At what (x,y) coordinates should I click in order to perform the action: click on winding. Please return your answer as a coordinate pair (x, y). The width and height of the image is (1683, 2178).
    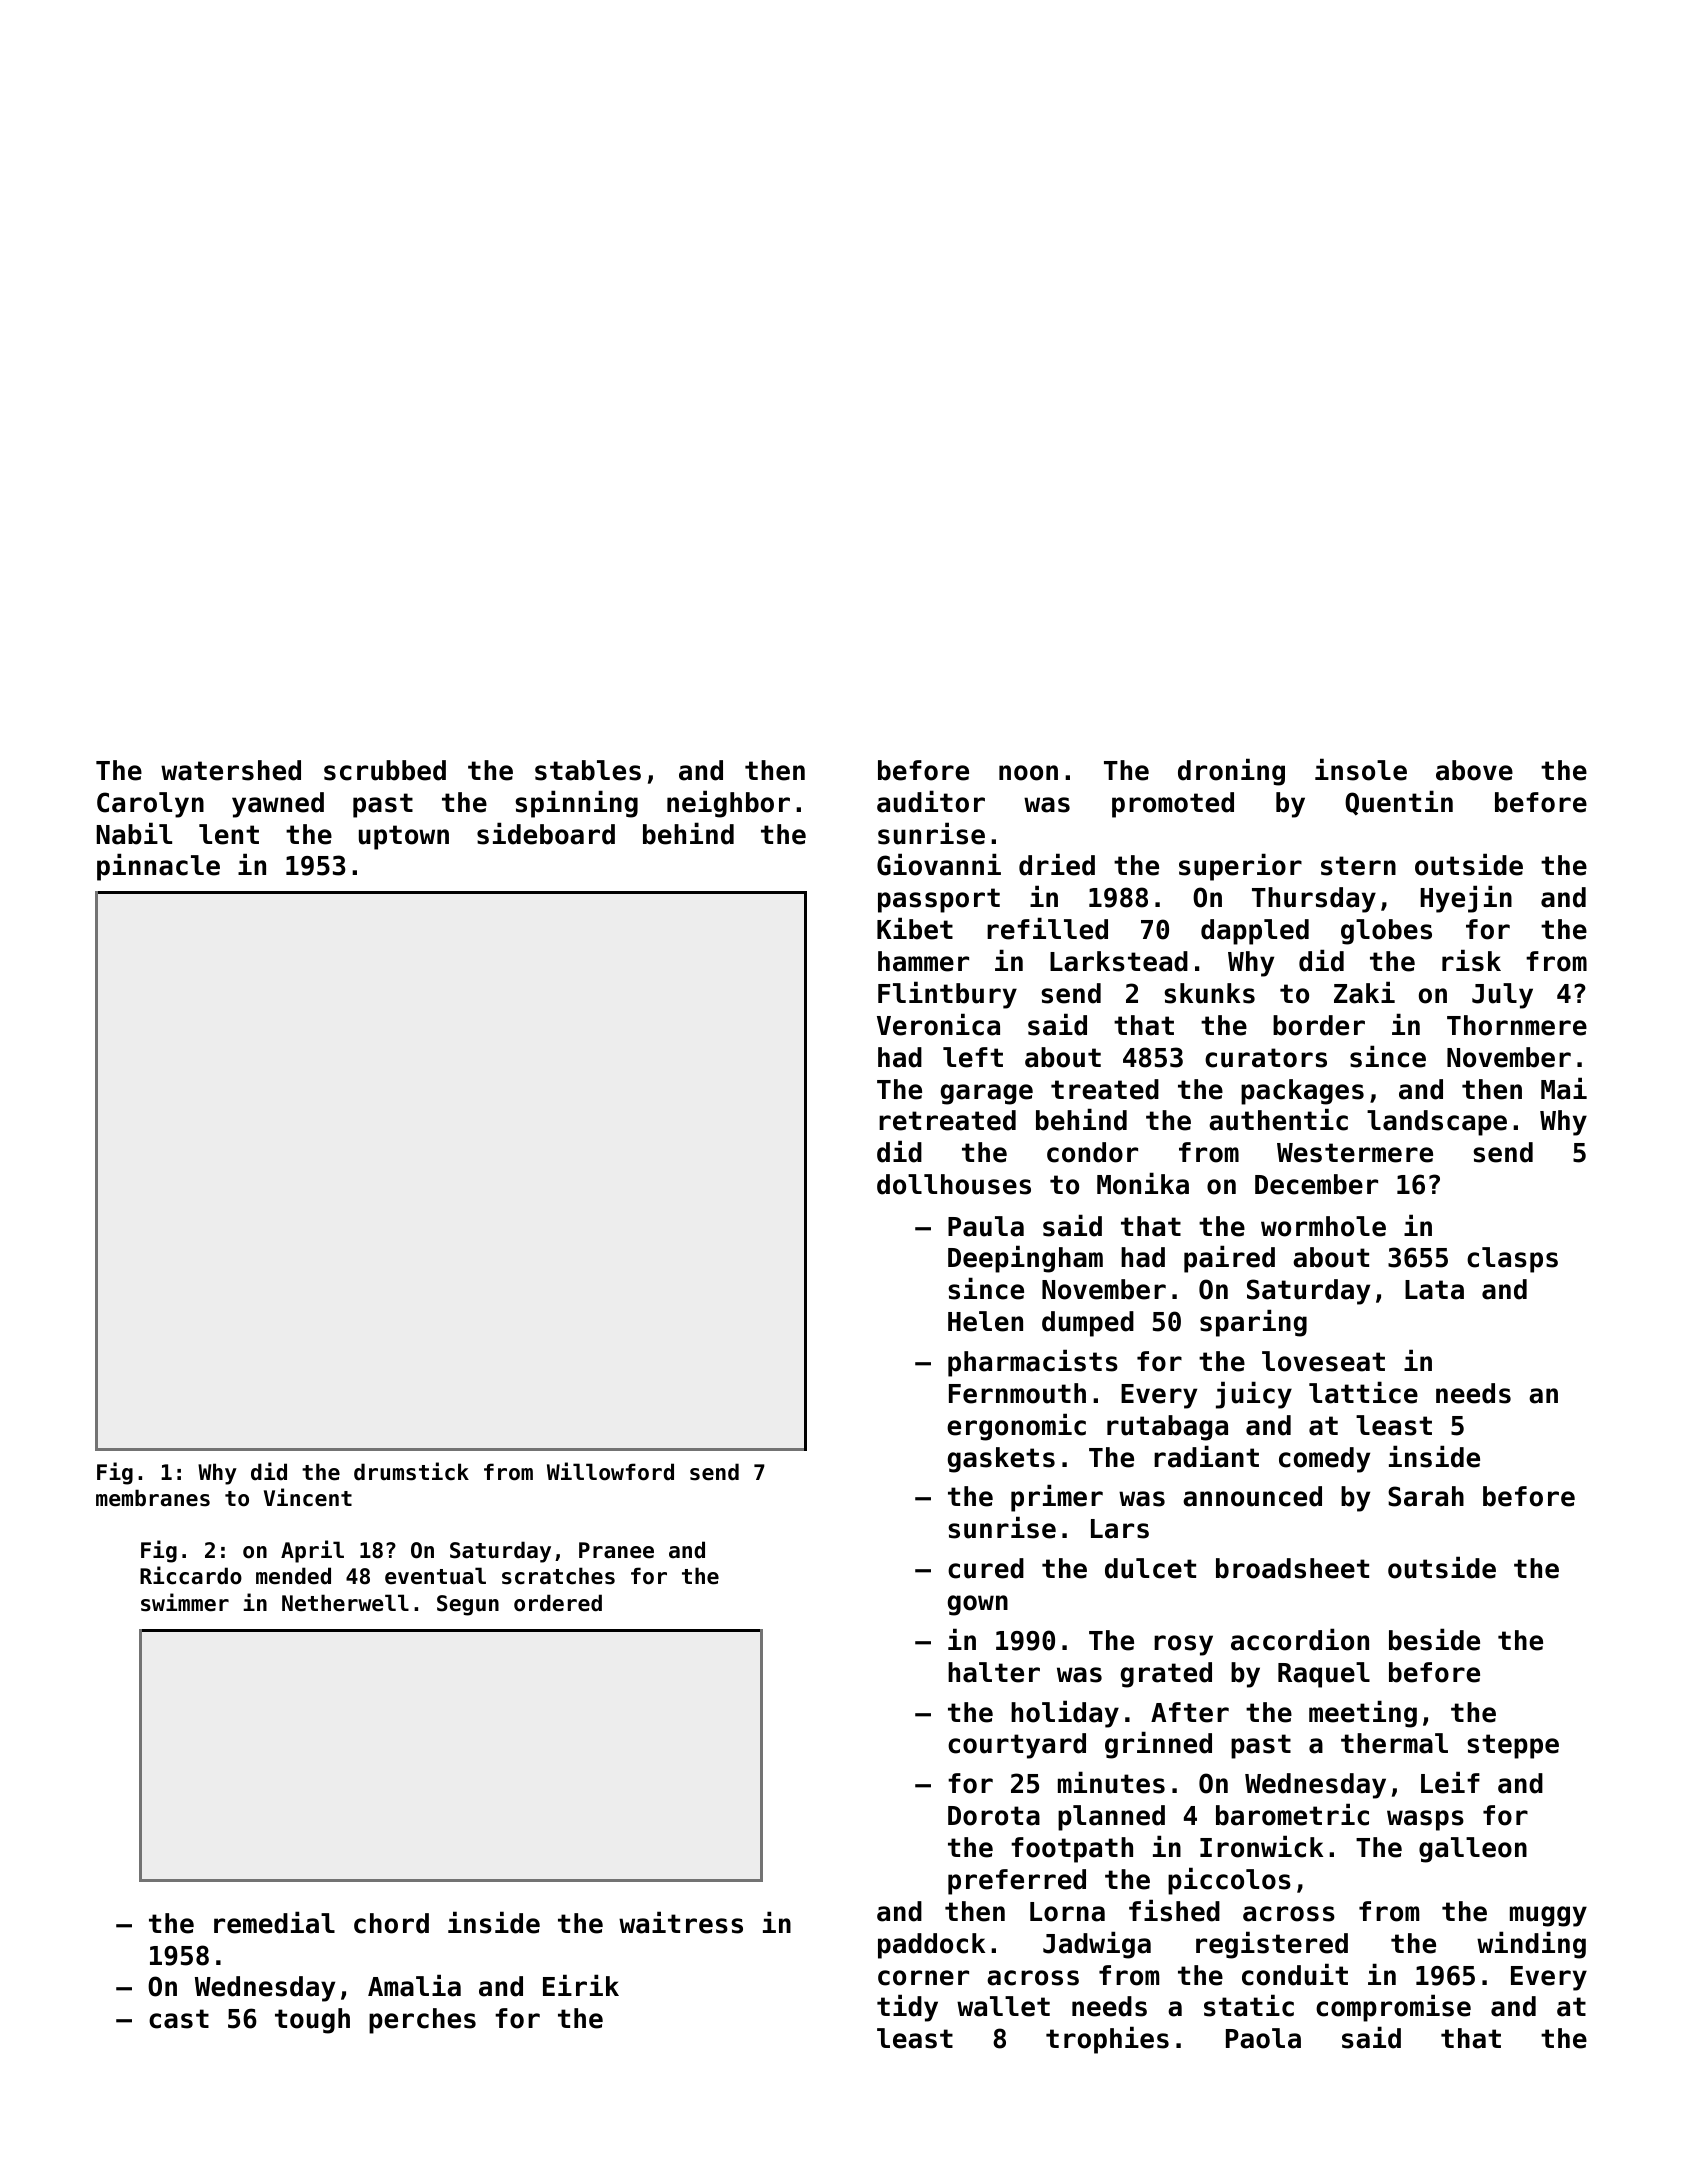
    Looking at the image, I should click on (1531, 1945).
